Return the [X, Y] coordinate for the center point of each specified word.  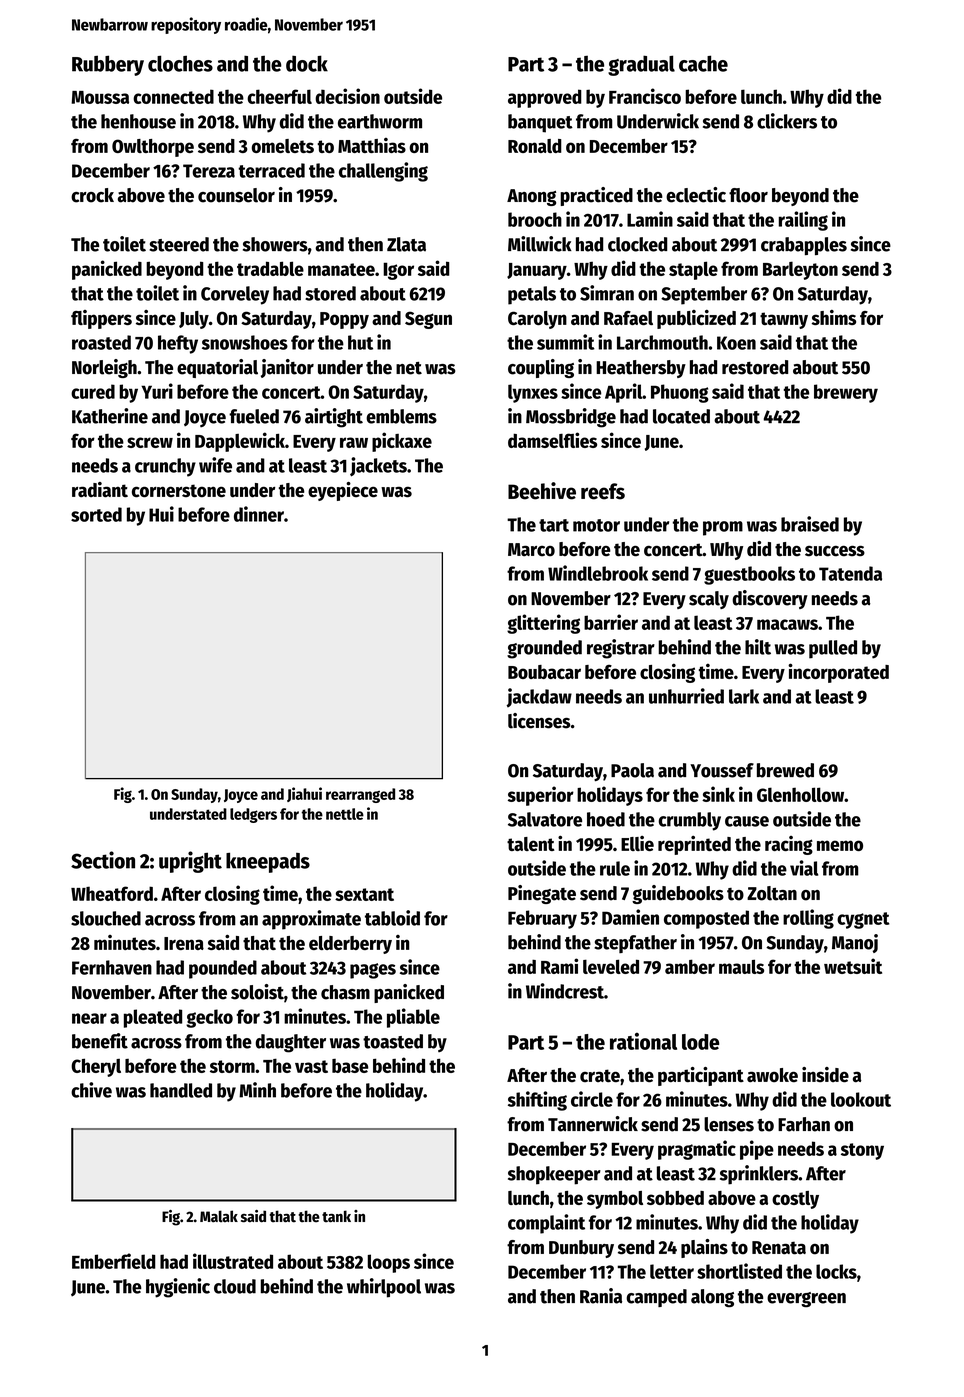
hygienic [178, 1288]
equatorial [217, 368]
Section [103, 860]
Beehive [542, 491]
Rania [601, 1296]
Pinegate [542, 894]
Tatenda [850, 573]
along [712, 1298]
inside [825, 1075]
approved [545, 98]
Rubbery [108, 65]
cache [703, 63]
